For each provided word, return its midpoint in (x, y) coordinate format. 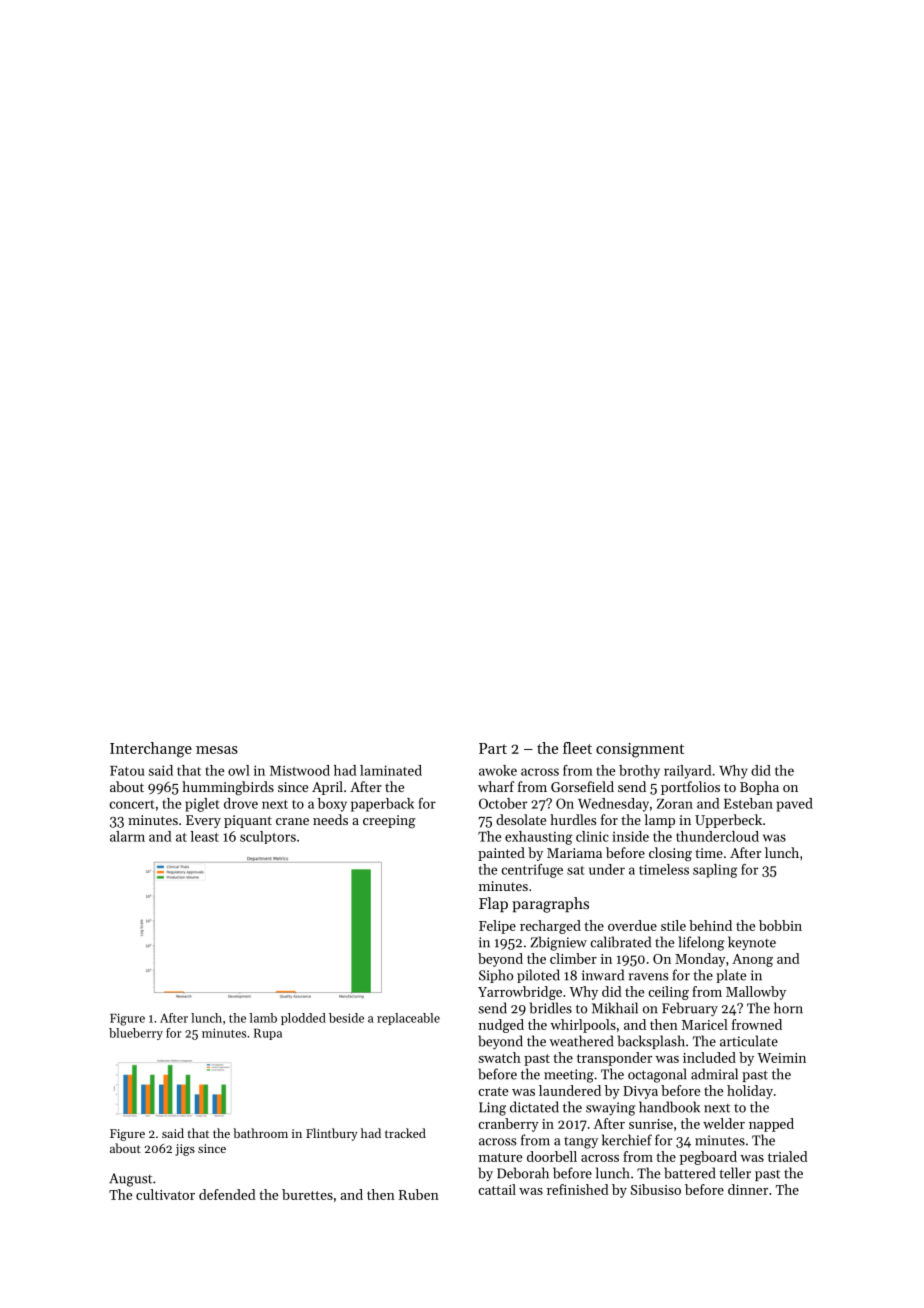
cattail (497, 1189)
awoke (498, 770)
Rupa (268, 1034)
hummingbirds (228, 788)
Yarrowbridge (520, 993)
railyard (687, 772)
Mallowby (756, 993)
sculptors (268, 837)
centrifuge (532, 871)
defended (227, 1194)
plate (731, 976)
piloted (538, 976)
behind (710, 925)
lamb (263, 1018)
